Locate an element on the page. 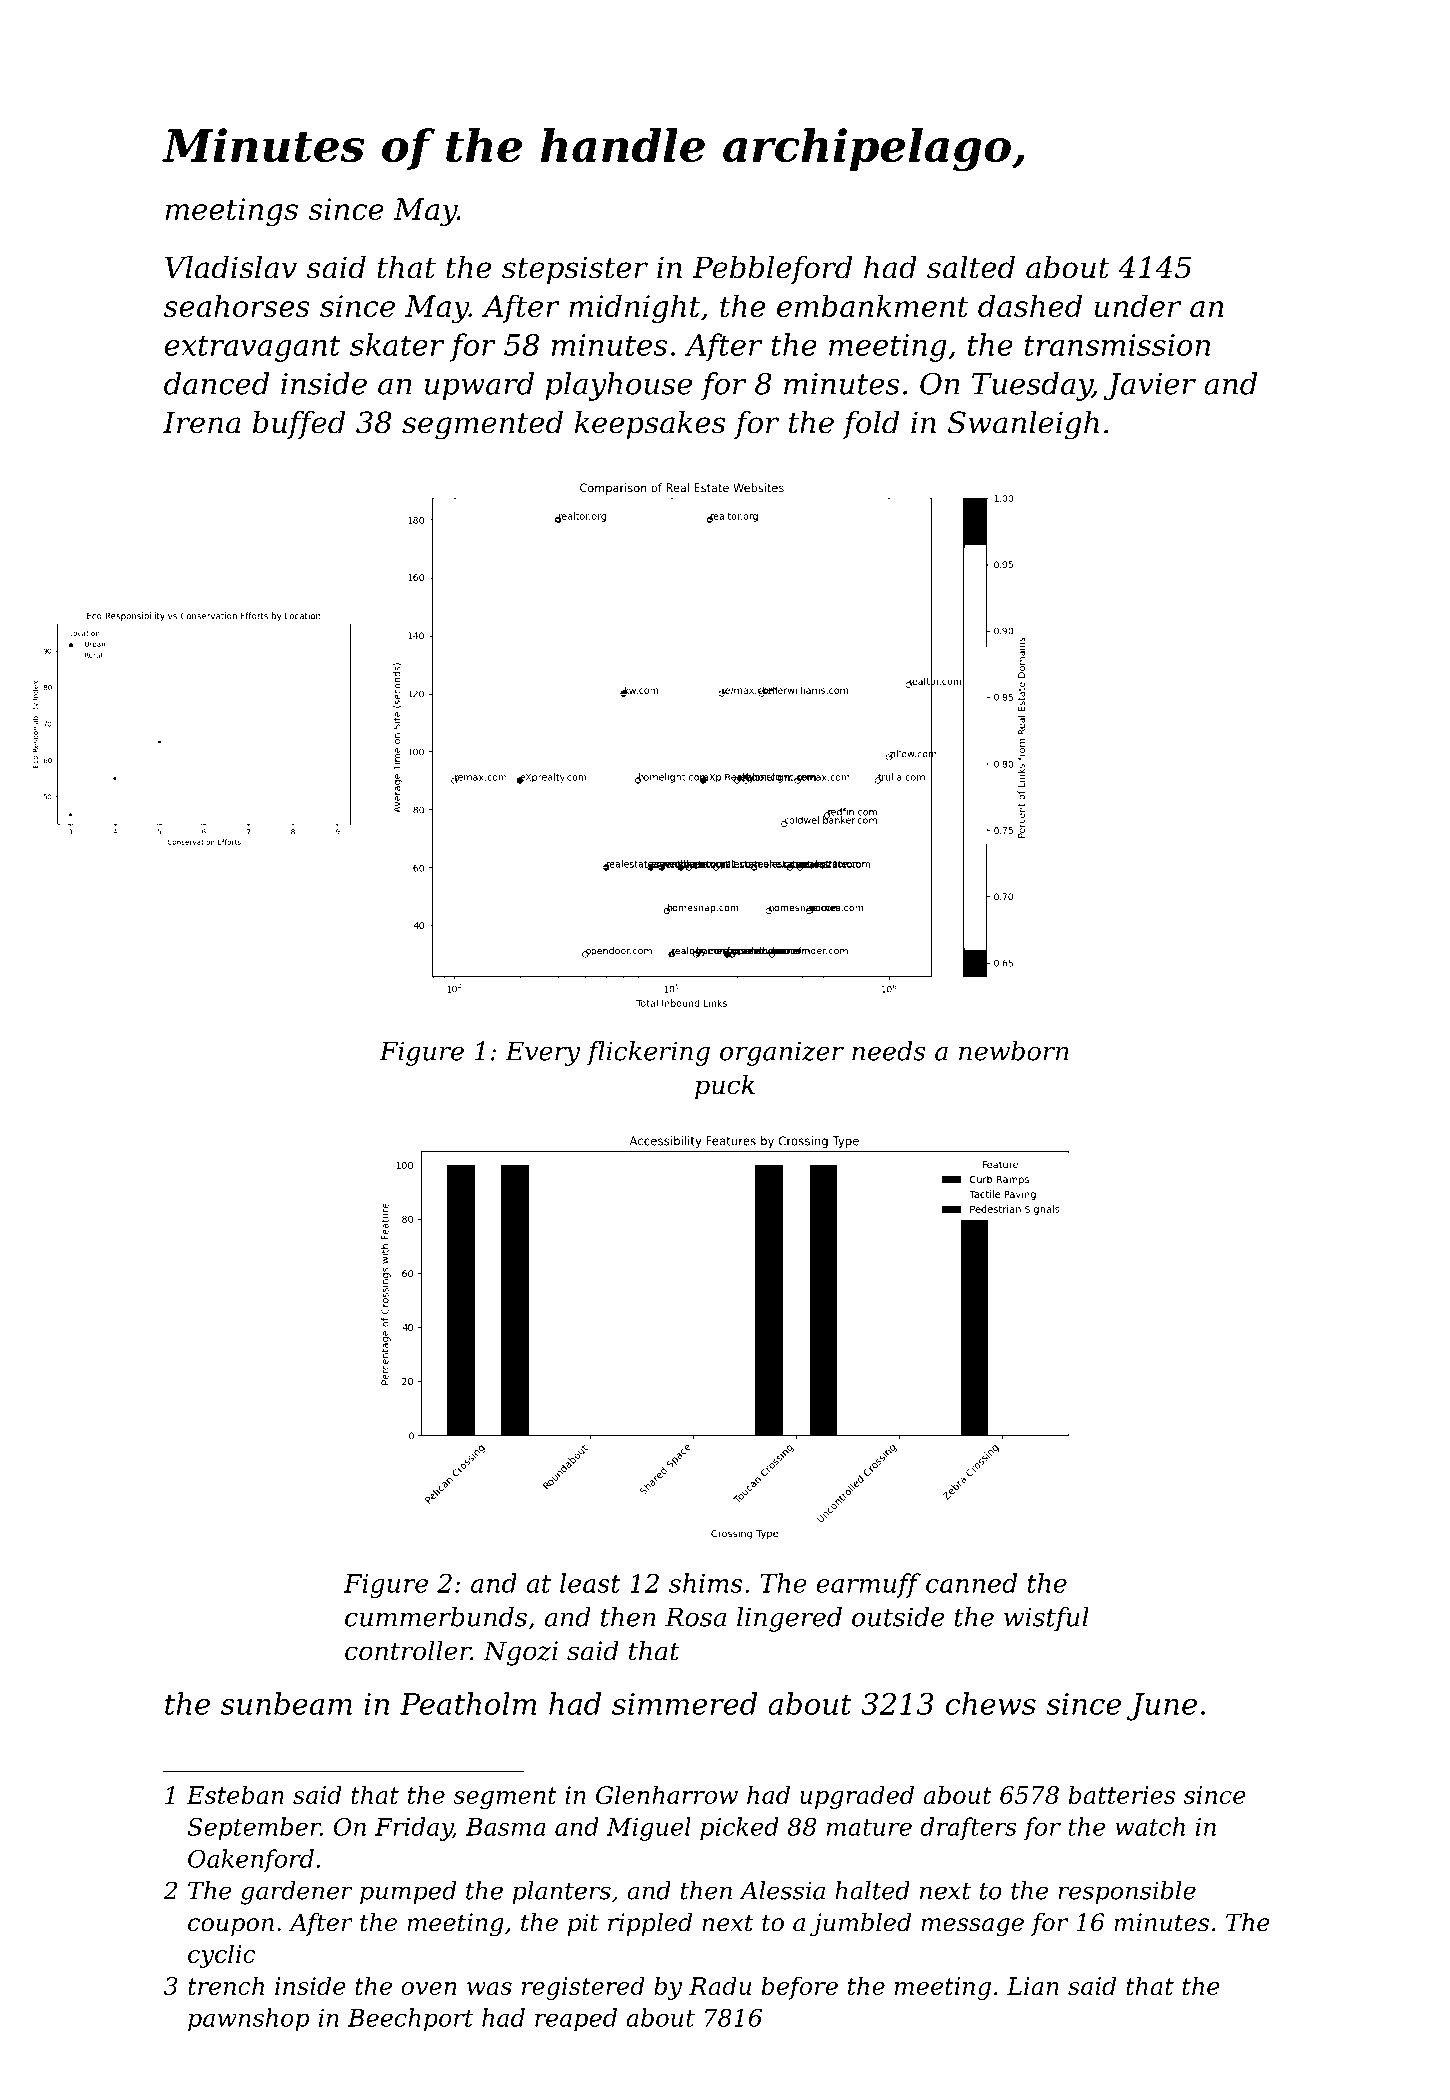 This document has height=2100, width=1450. cyclic is located at coordinates (222, 1956).
